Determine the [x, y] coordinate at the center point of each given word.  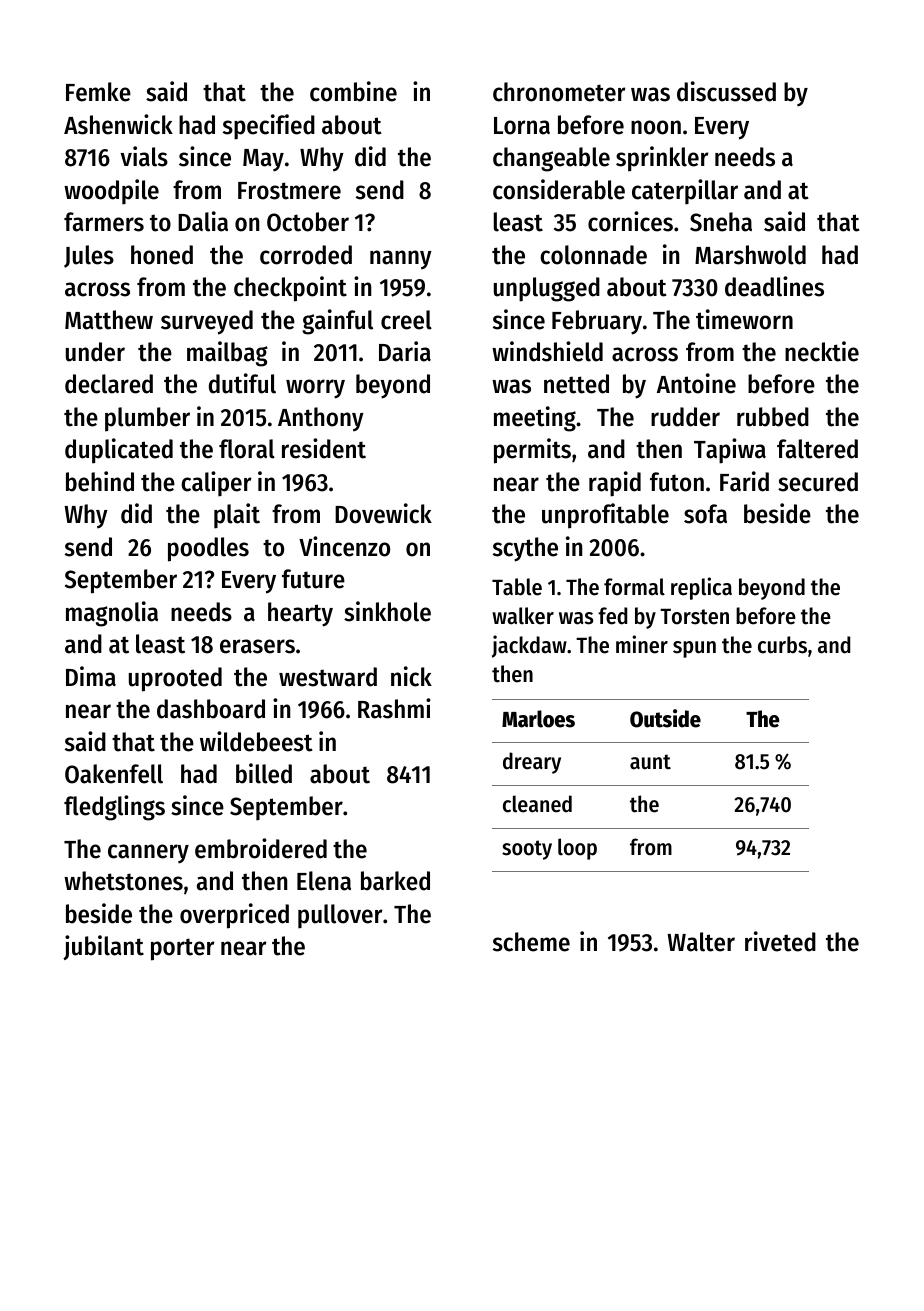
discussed [726, 91]
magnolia [112, 614]
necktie [822, 351]
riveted [780, 941]
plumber [147, 419]
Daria [405, 351]
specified [269, 127]
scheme [531, 942]
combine [353, 91]
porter [182, 949]
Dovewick [383, 513]
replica [701, 588]
